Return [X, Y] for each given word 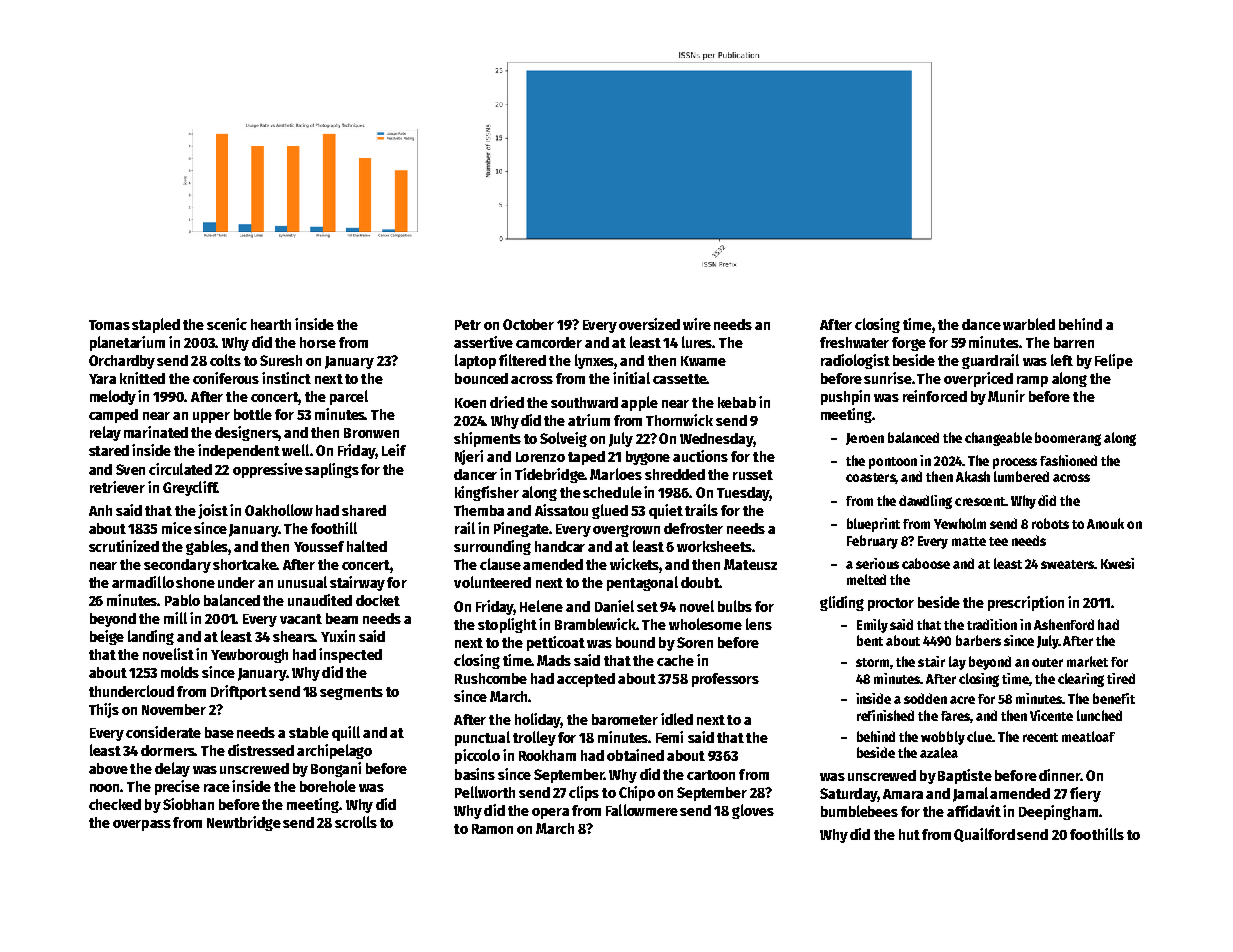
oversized [649, 324]
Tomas [109, 325]
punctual [482, 738]
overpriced [978, 379]
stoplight [507, 625]
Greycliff [190, 488]
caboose [926, 563]
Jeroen [865, 439]
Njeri [469, 457]
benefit [1114, 698]
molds [180, 672]
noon [105, 788]
